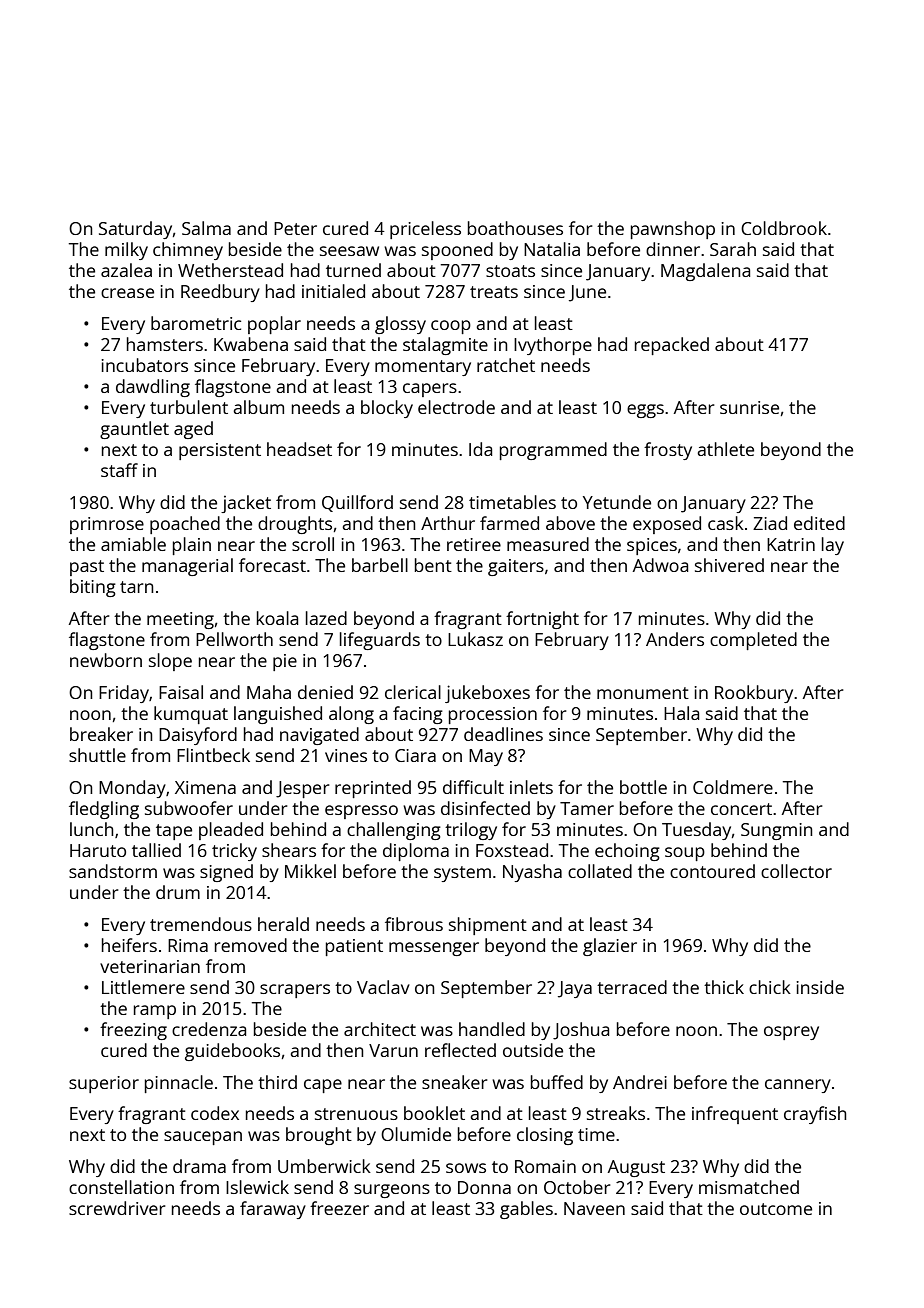 The image size is (924, 1308). What do you see at coordinates (643, 693) in the document?
I see `monument` at bounding box center [643, 693].
